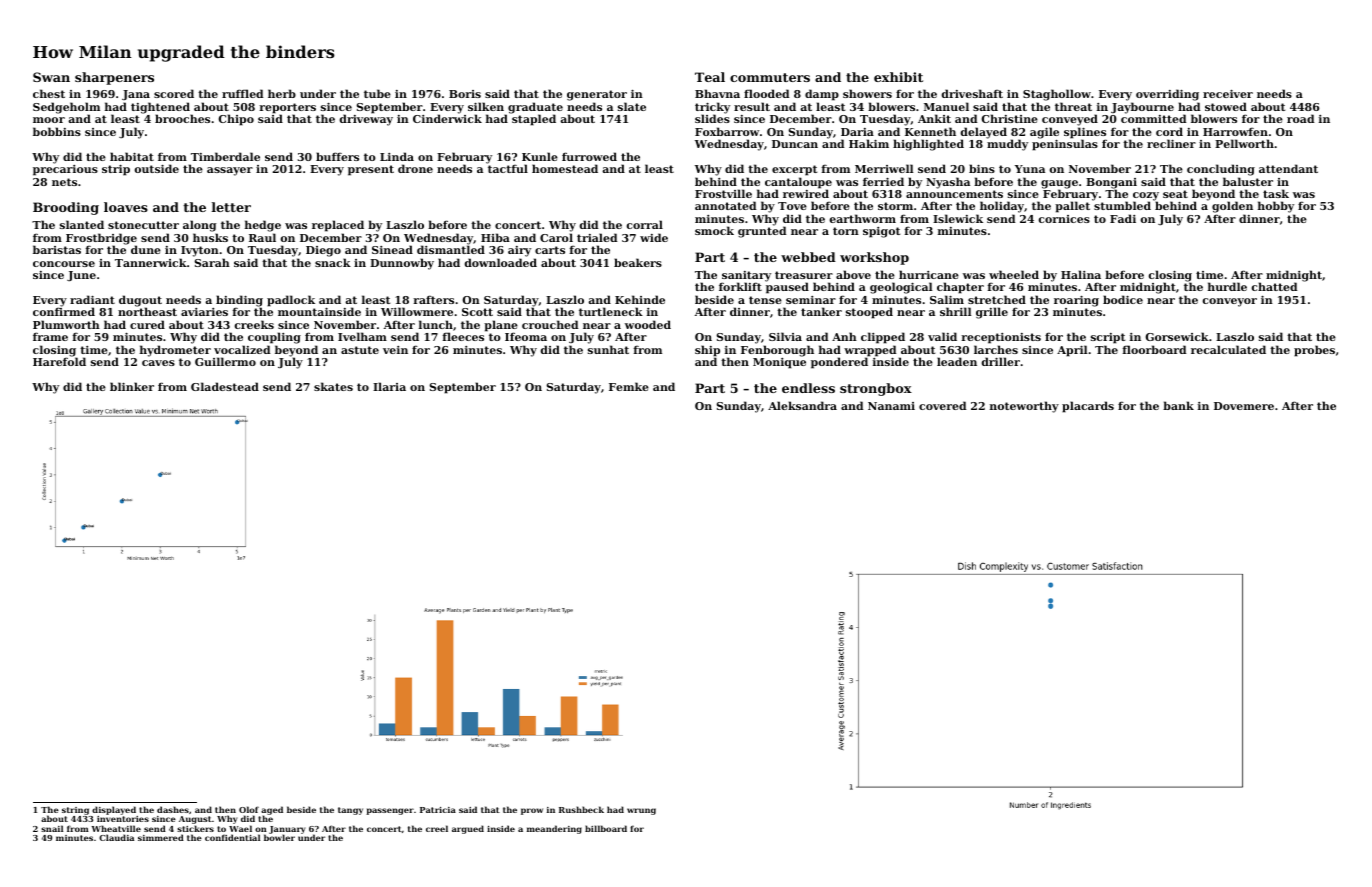 The height and width of the screenshot is (887, 1372). I want to click on wrung, so click(641, 811).
